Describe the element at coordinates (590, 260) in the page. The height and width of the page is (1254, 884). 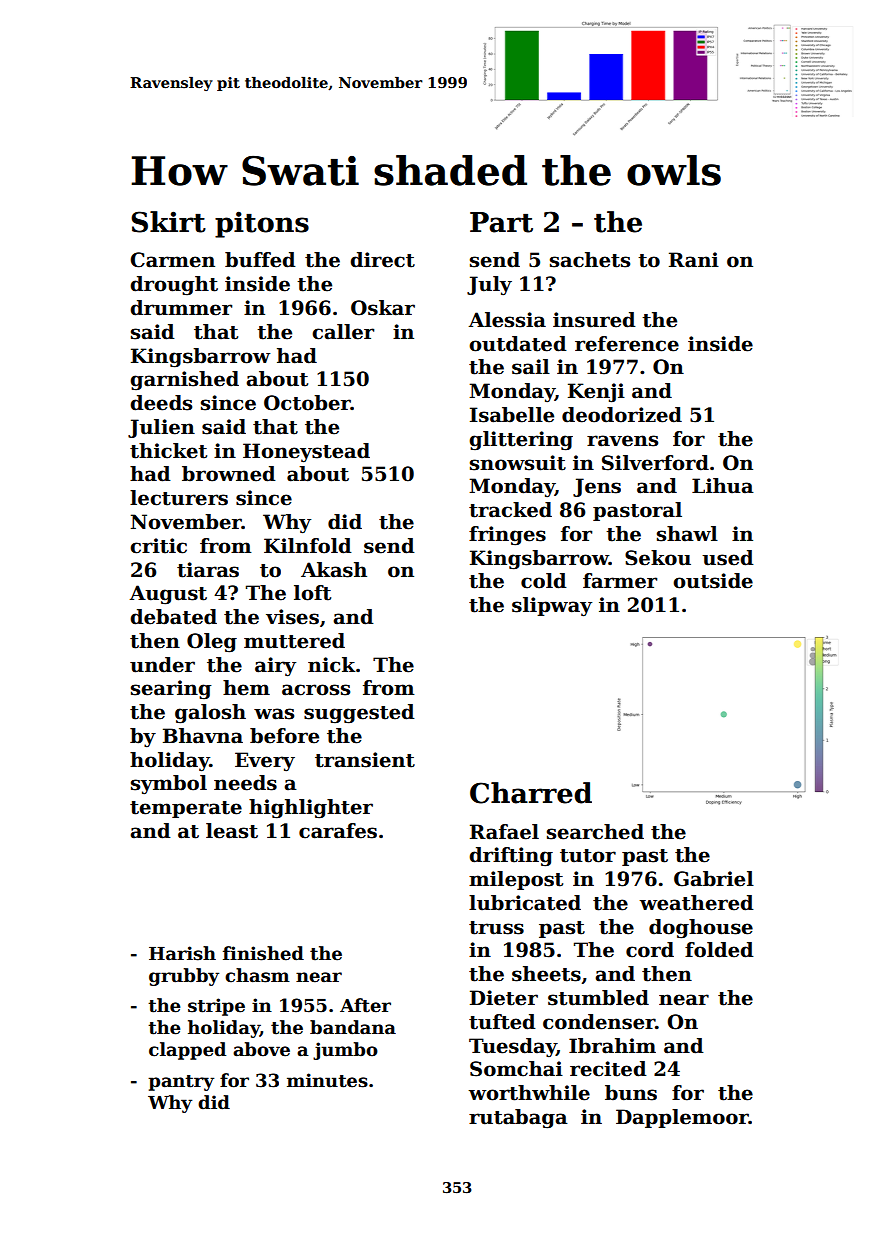
I see `sachets` at that location.
